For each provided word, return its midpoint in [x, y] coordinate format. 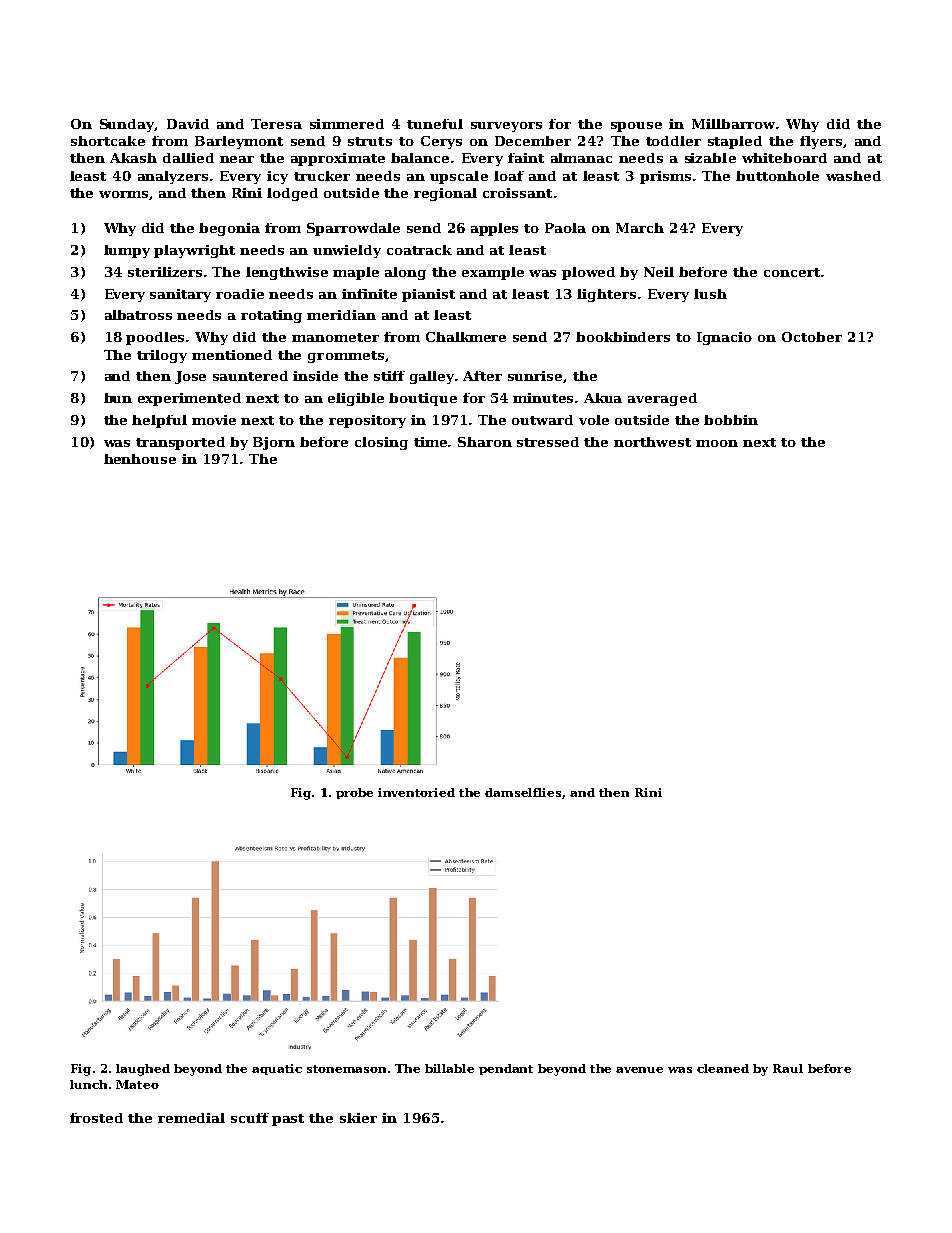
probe [354, 793]
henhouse [140, 459]
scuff [250, 1118]
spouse [636, 127]
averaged [662, 399]
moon [717, 443]
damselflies [523, 792]
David [188, 124]
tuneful [435, 124]
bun [118, 398]
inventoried [416, 792]
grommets [346, 357]
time [431, 442]
